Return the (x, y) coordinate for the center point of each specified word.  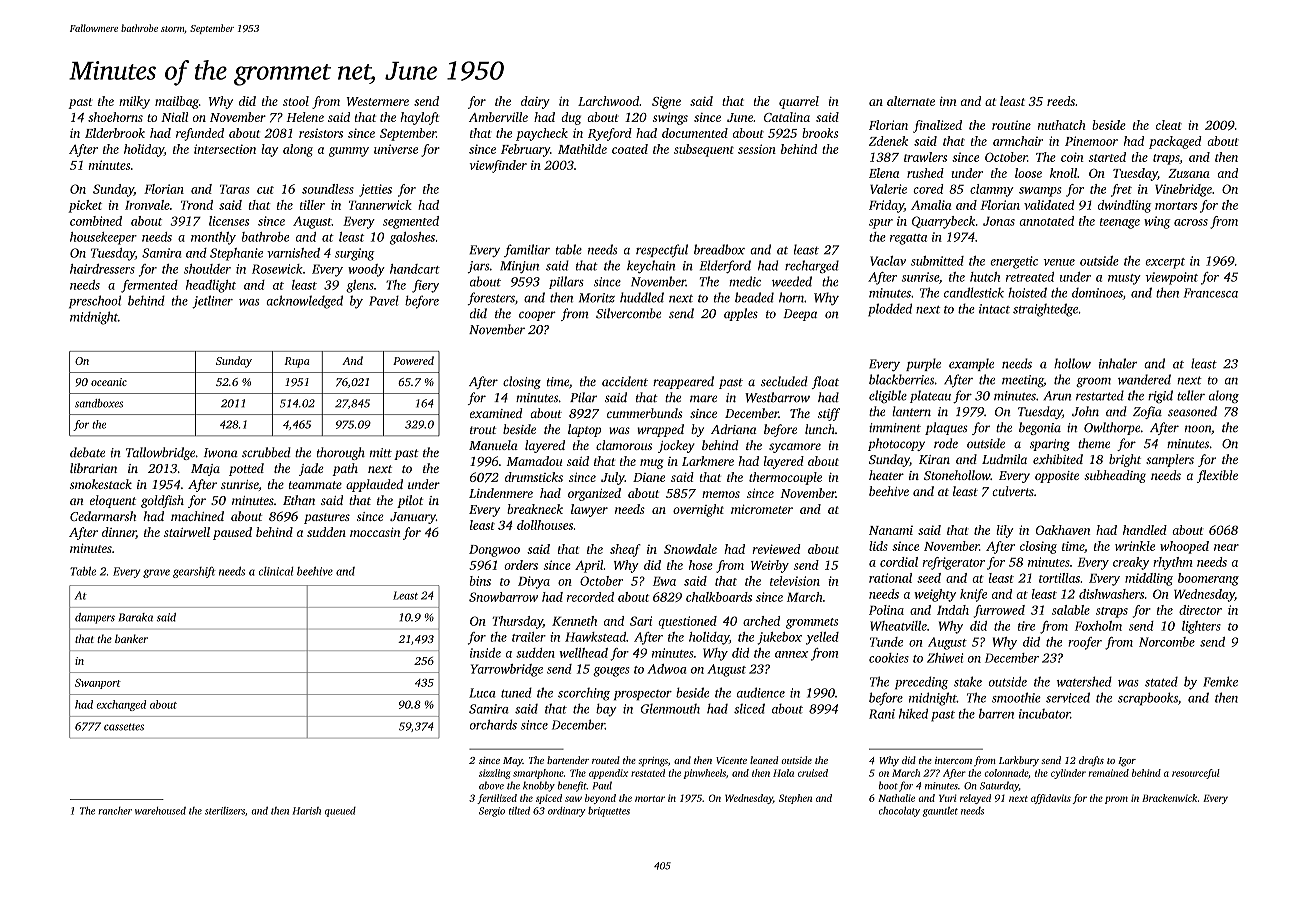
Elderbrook (115, 133)
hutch (985, 277)
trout (483, 430)
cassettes (124, 727)
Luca (482, 693)
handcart (415, 269)
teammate (315, 485)
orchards (493, 724)
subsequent (704, 150)
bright (1125, 460)
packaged (1175, 142)
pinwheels (704, 774)
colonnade (1006, 773)
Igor (1127, 762)
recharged (812, 267)
